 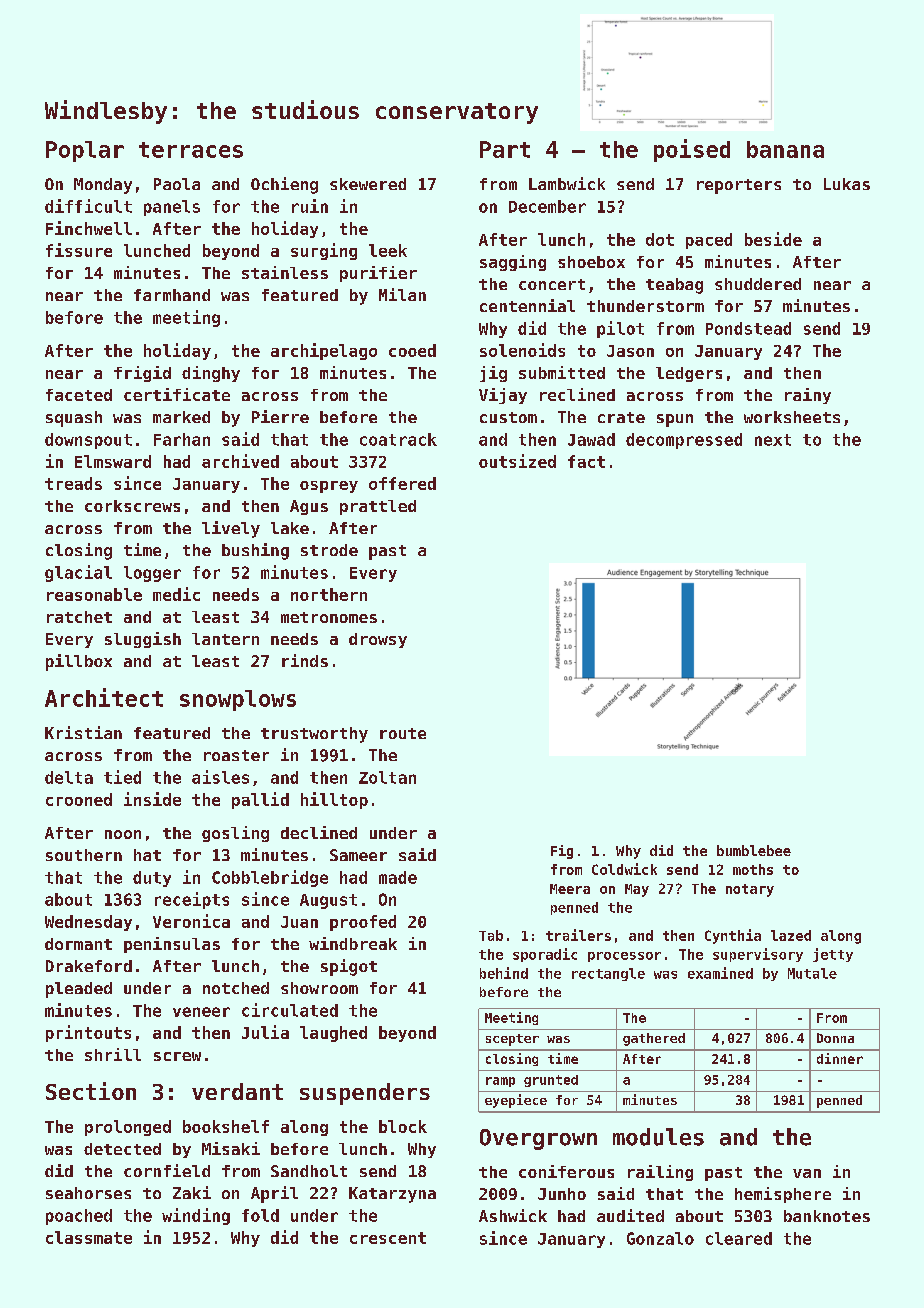 I want to click on examined, so click(x=720, y=973).
